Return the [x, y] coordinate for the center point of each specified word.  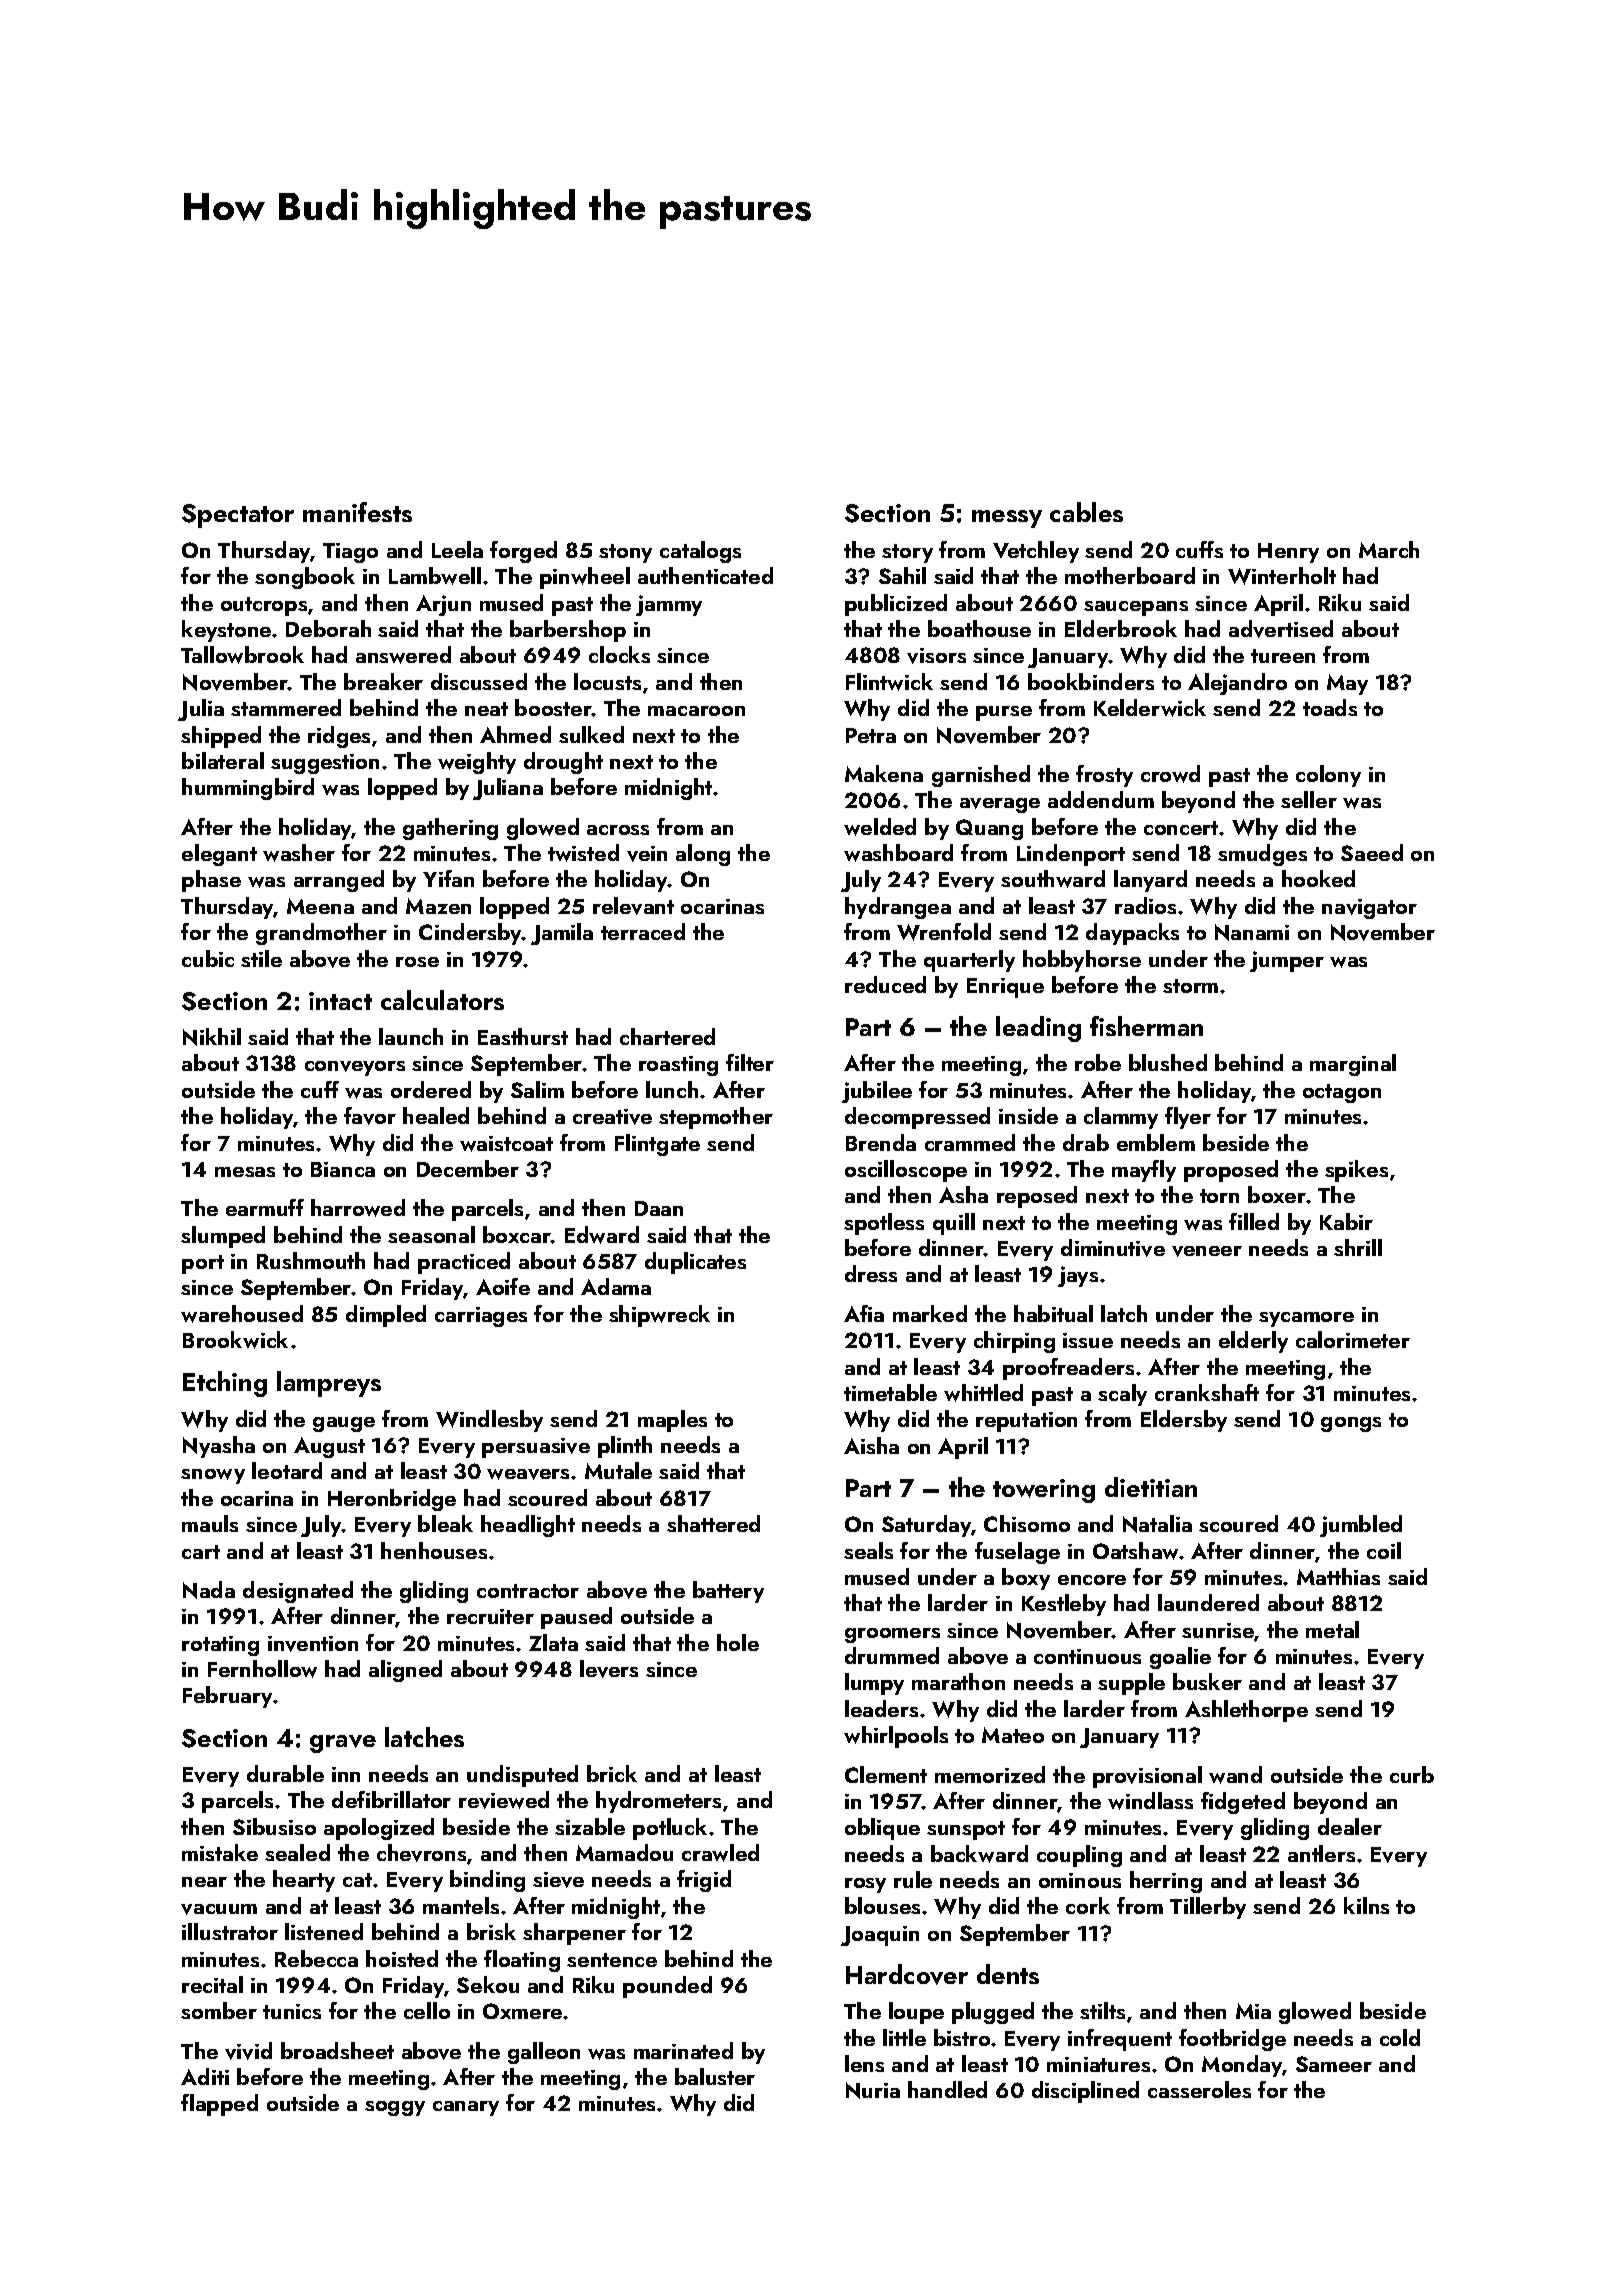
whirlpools [896, 1737]
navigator [1369, 909]
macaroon [696, 711]
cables [1086, 512]
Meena [320, 906]
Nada [209, 1590]
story [907, 553]
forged [523, 552]
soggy [395, 2108]
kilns [1366, 1905]
